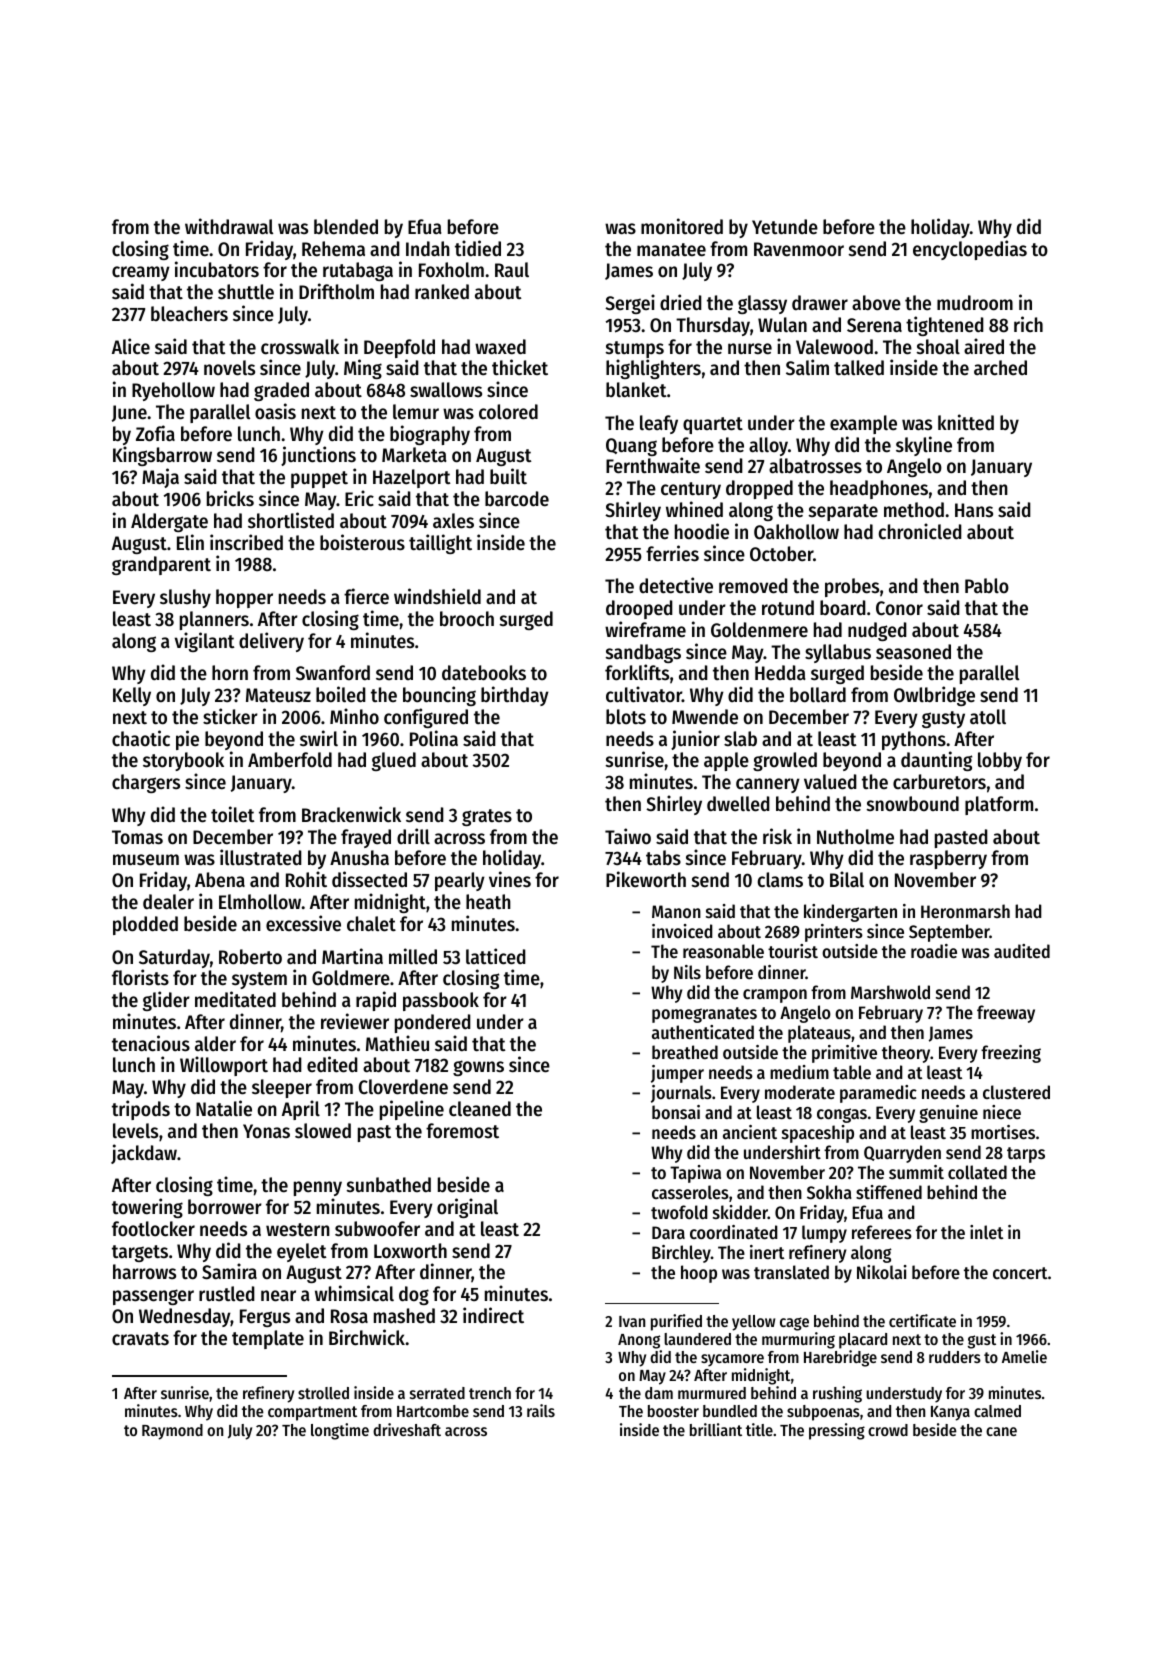  I want to click on summit, so click(916, 1172).
